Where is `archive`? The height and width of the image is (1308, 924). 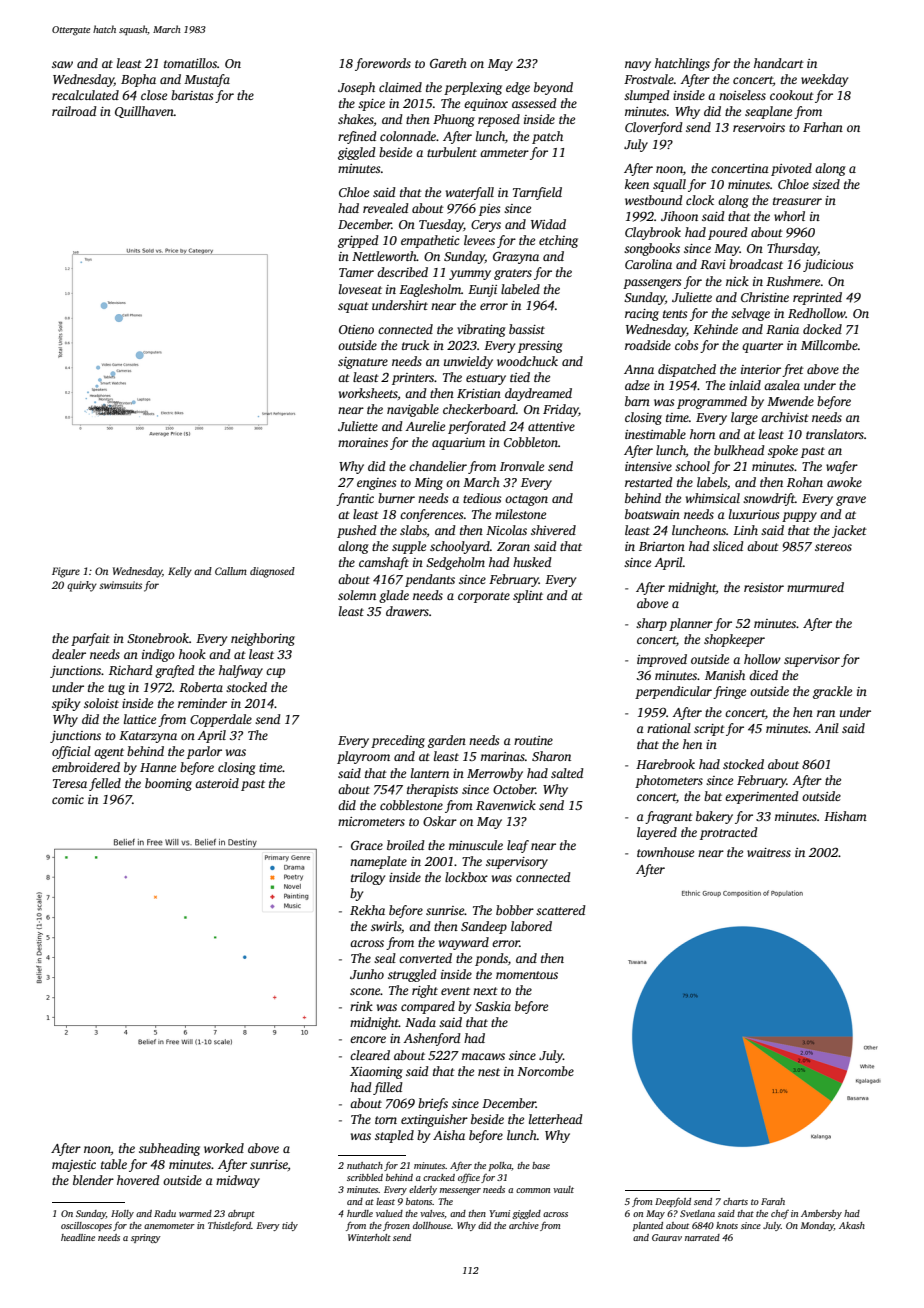
archive is located at coordinates (524, 1225).
